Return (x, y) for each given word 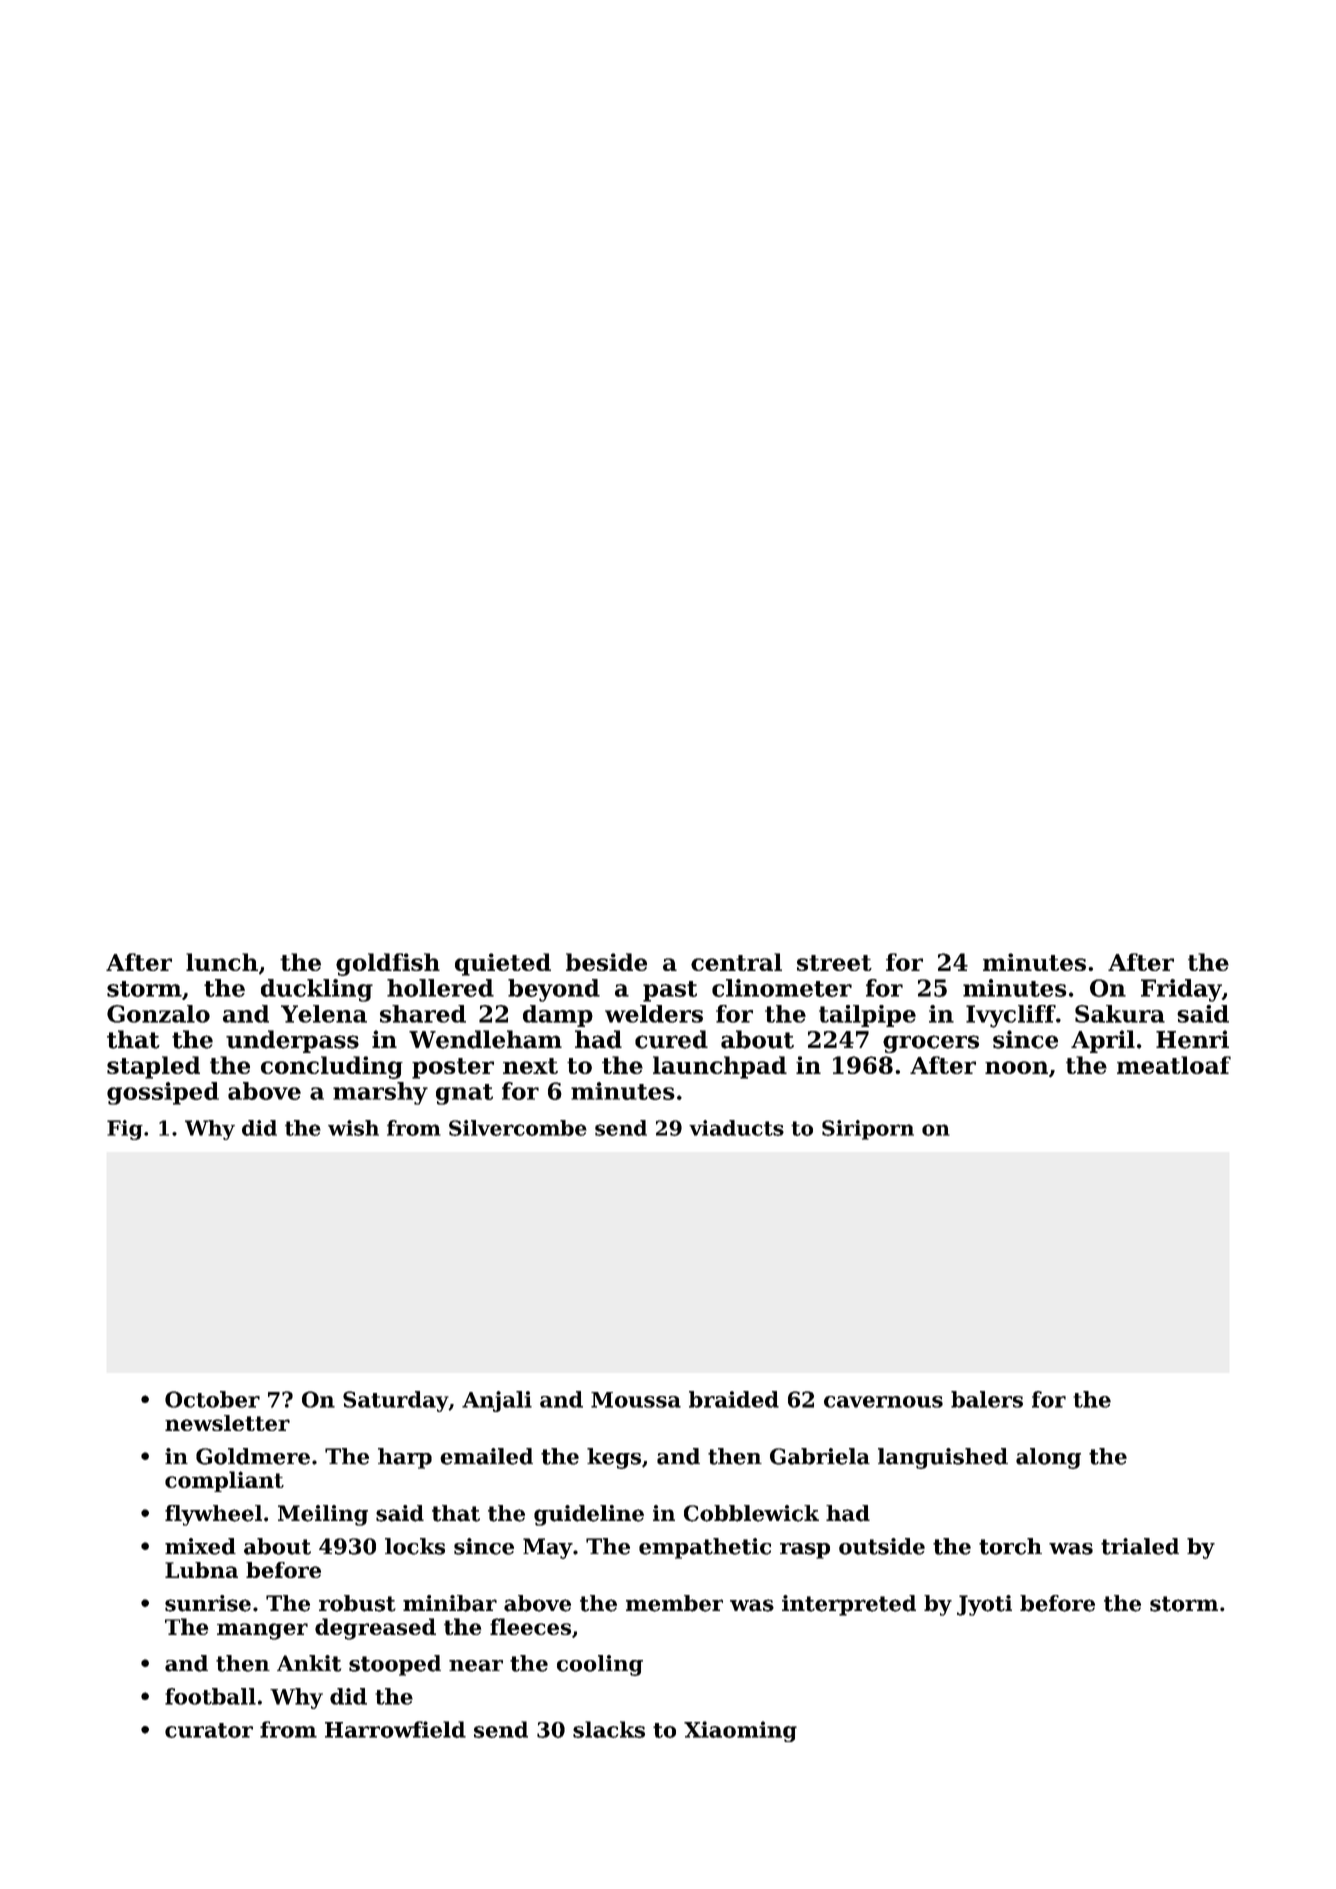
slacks (609, 1729)
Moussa (636, 1400)
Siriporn (868, 1130)
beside (606, 962)
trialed (1140, 1546)
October (212, 1399)
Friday (1181, 990)
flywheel (213, 1515)
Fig (125, 1130)
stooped (395, 1665)
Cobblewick (751, 1513)
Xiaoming (740, 1731)
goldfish (388, 964)
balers (987, 1399)
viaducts (736, 1128)
